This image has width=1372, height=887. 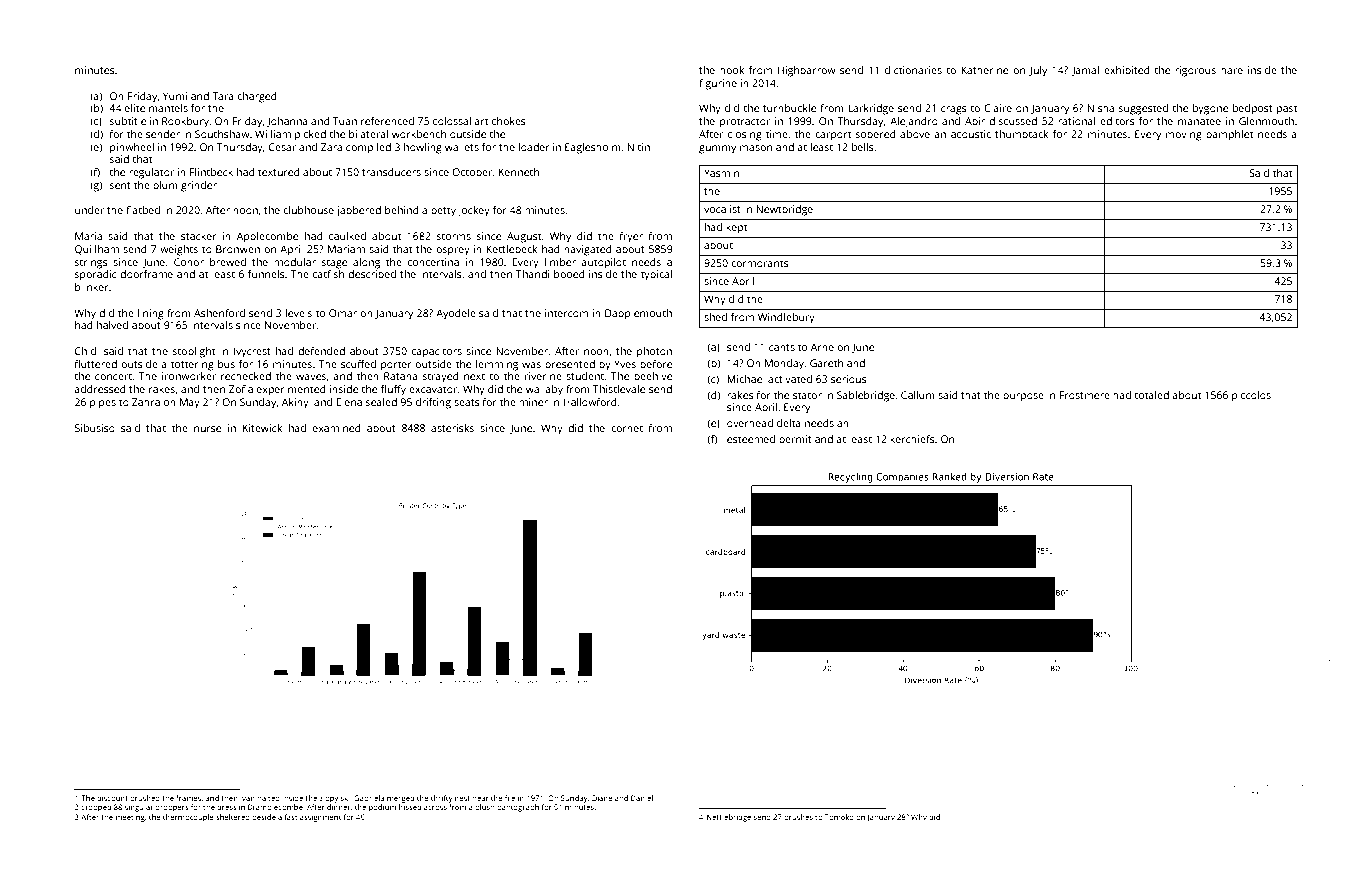 I want to click on charged, so click(x=257, y=97).
